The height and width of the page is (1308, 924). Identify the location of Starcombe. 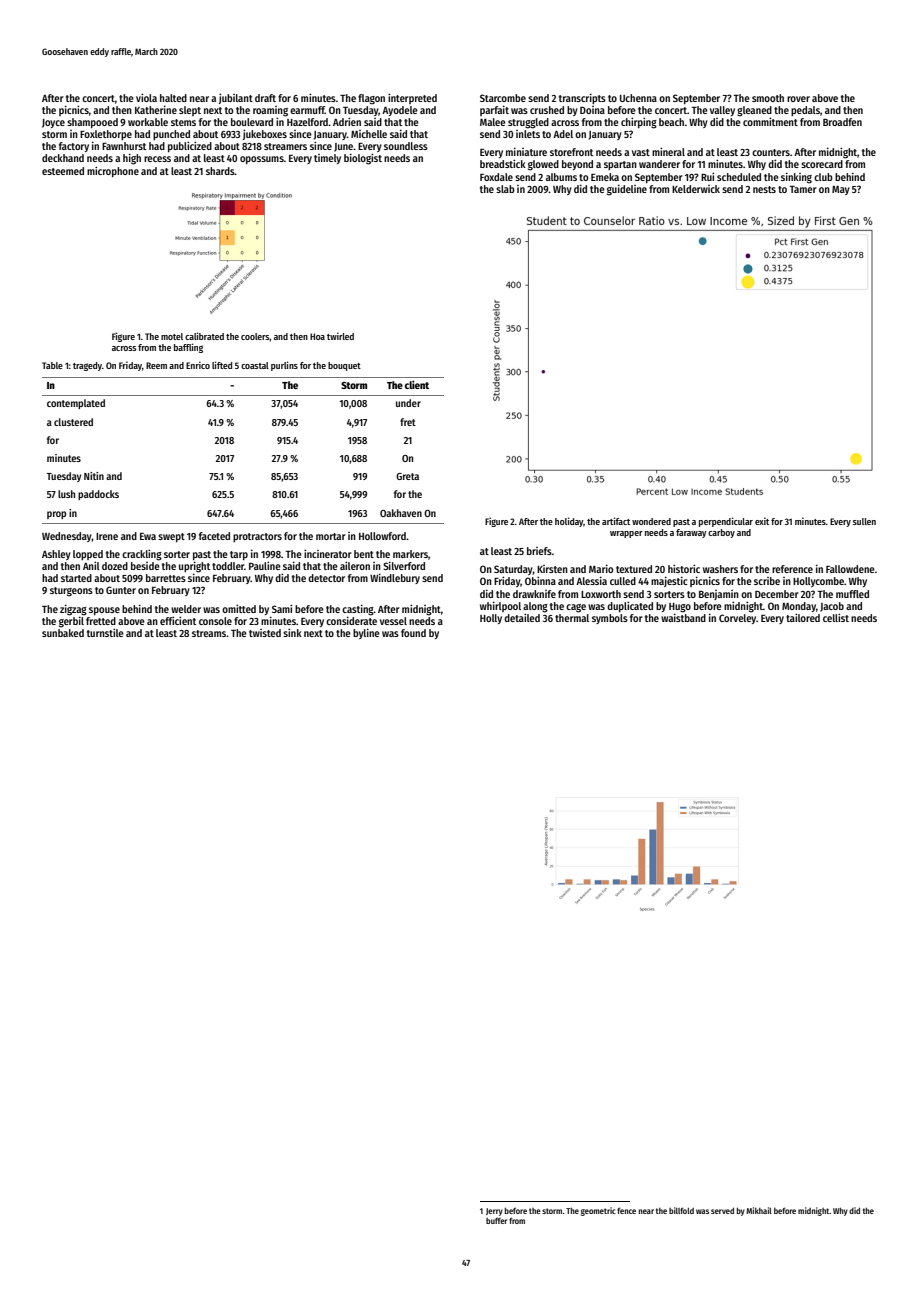
(503, 98).
